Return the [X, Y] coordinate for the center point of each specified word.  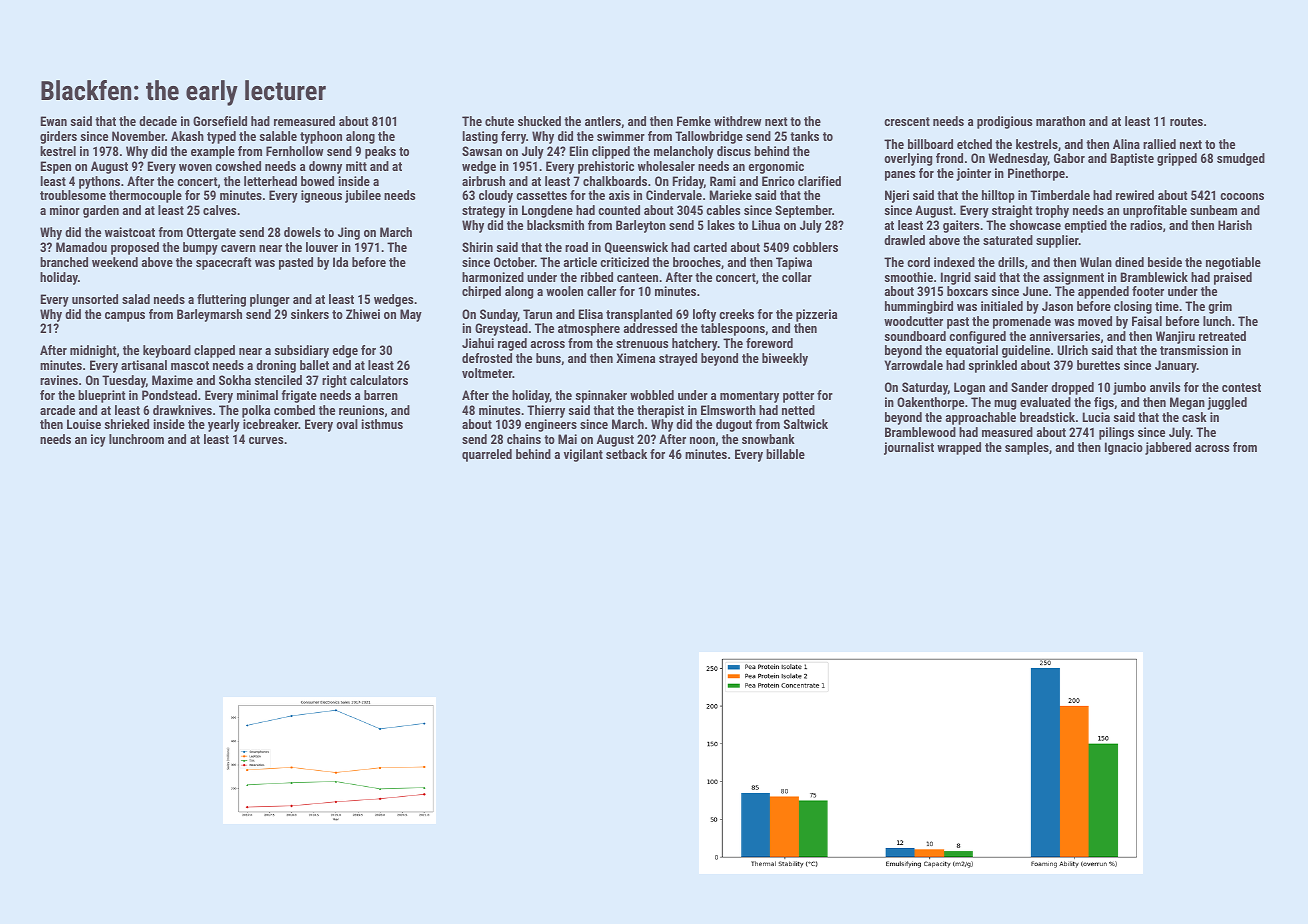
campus [125, 317]
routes [1186, 121]
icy [98, 440]
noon [702, 440]
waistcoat [130, 232]
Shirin [477, 247]
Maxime [172, 380]
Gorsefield [220, 121]
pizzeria [816, 315]
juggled [1227, 403]
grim [1220, 307]
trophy [1052, 211]
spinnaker [601, 396]
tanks [804, 136]
